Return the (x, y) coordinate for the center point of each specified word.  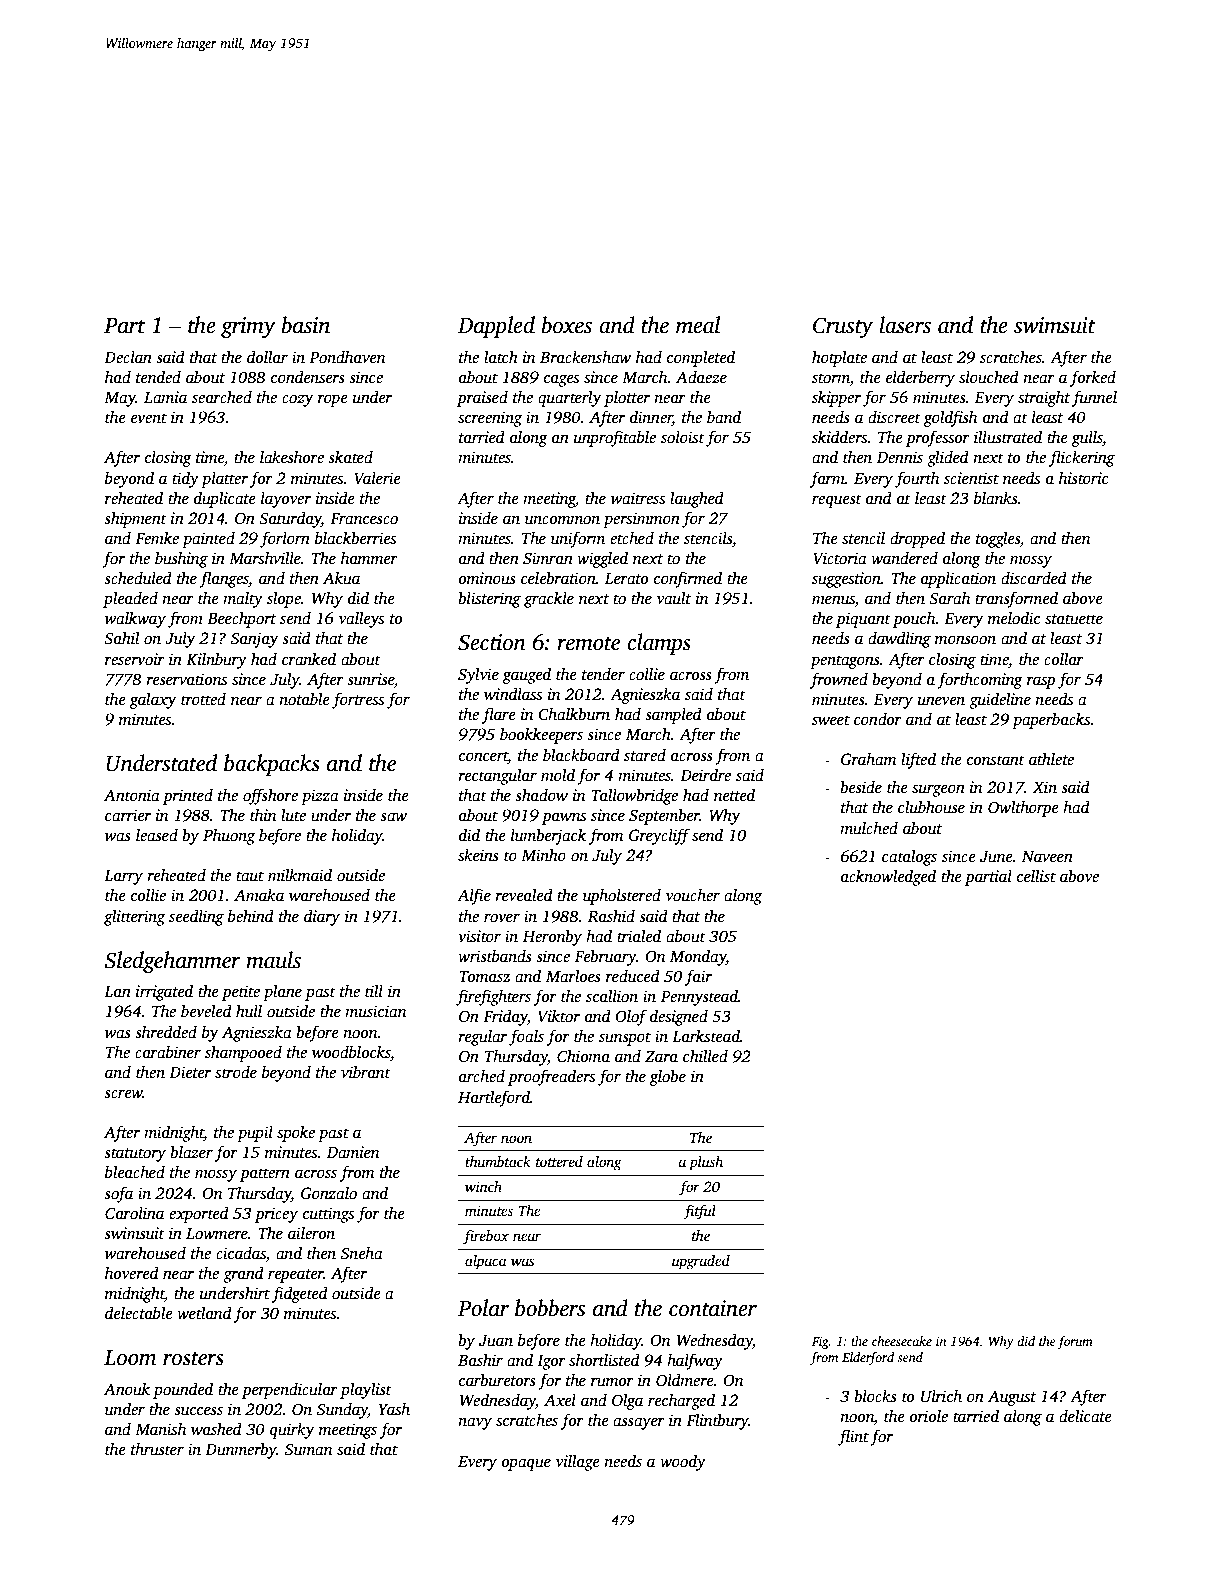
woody (683, 1463)
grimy (248, 327)
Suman (308, 1449)
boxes (567, 325)
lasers (905, 325)
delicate (1085, 1416)
